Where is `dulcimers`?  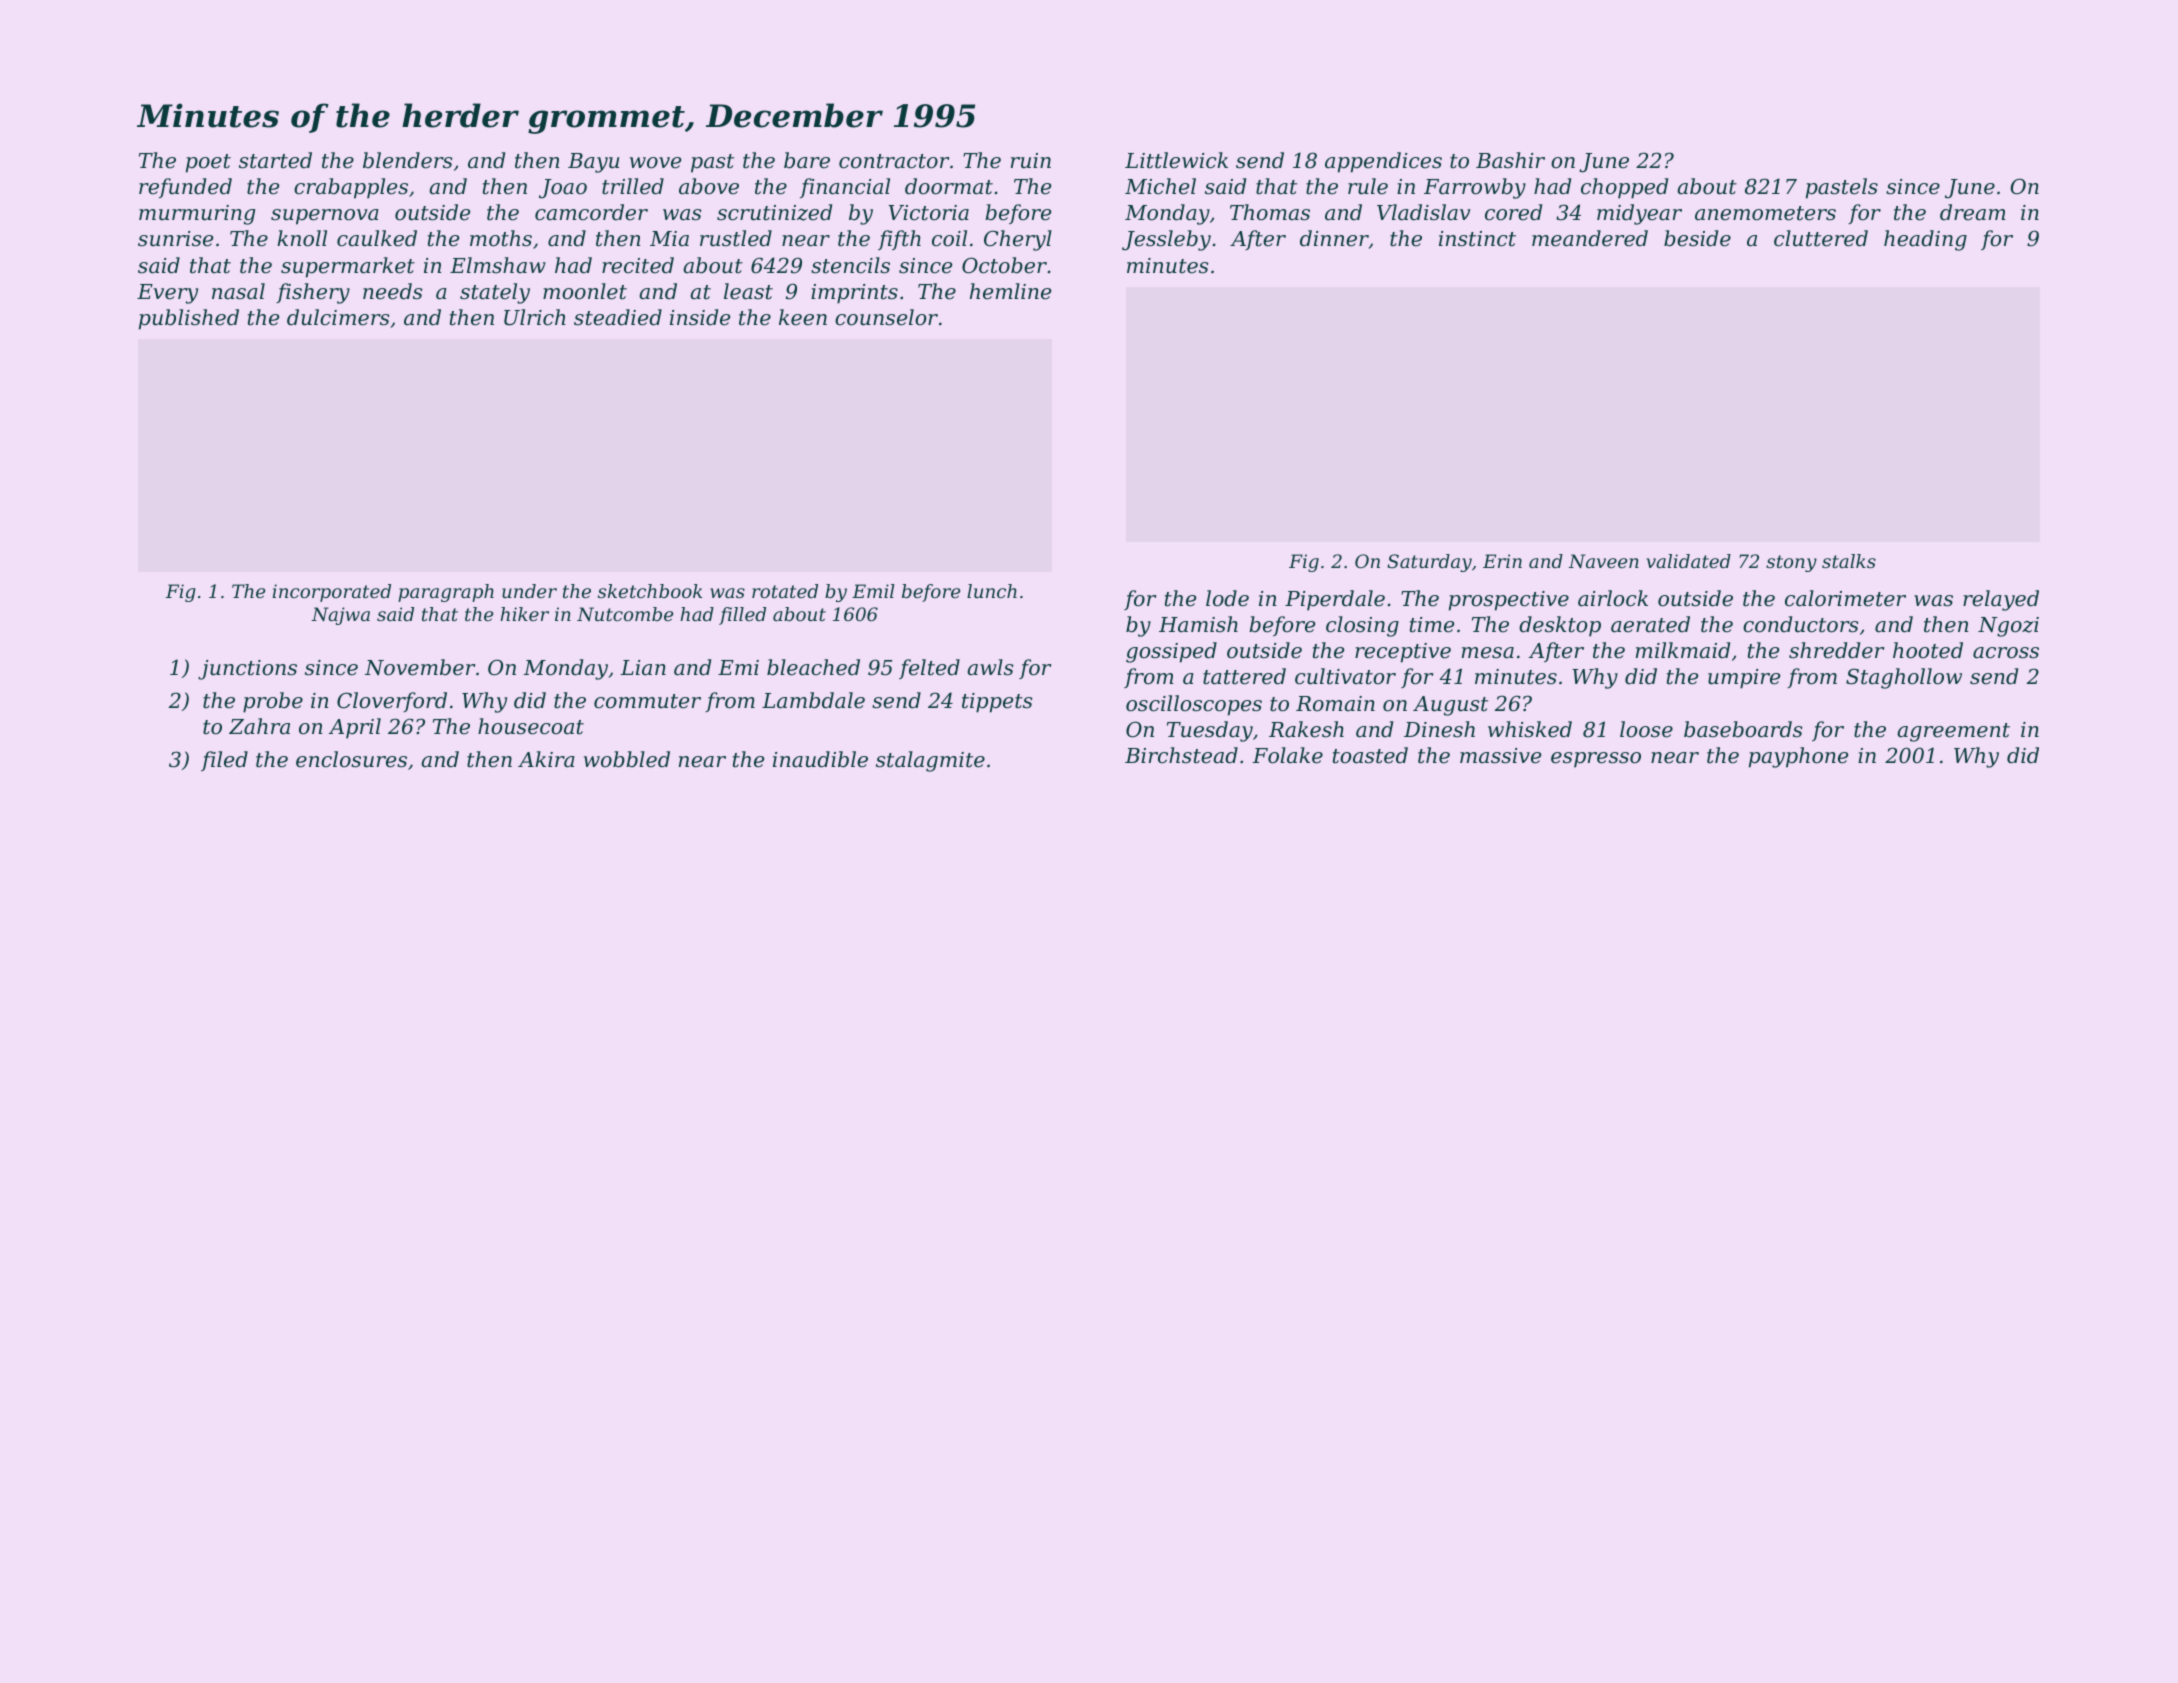 dulcimers is located at coordinates (338, 317).
